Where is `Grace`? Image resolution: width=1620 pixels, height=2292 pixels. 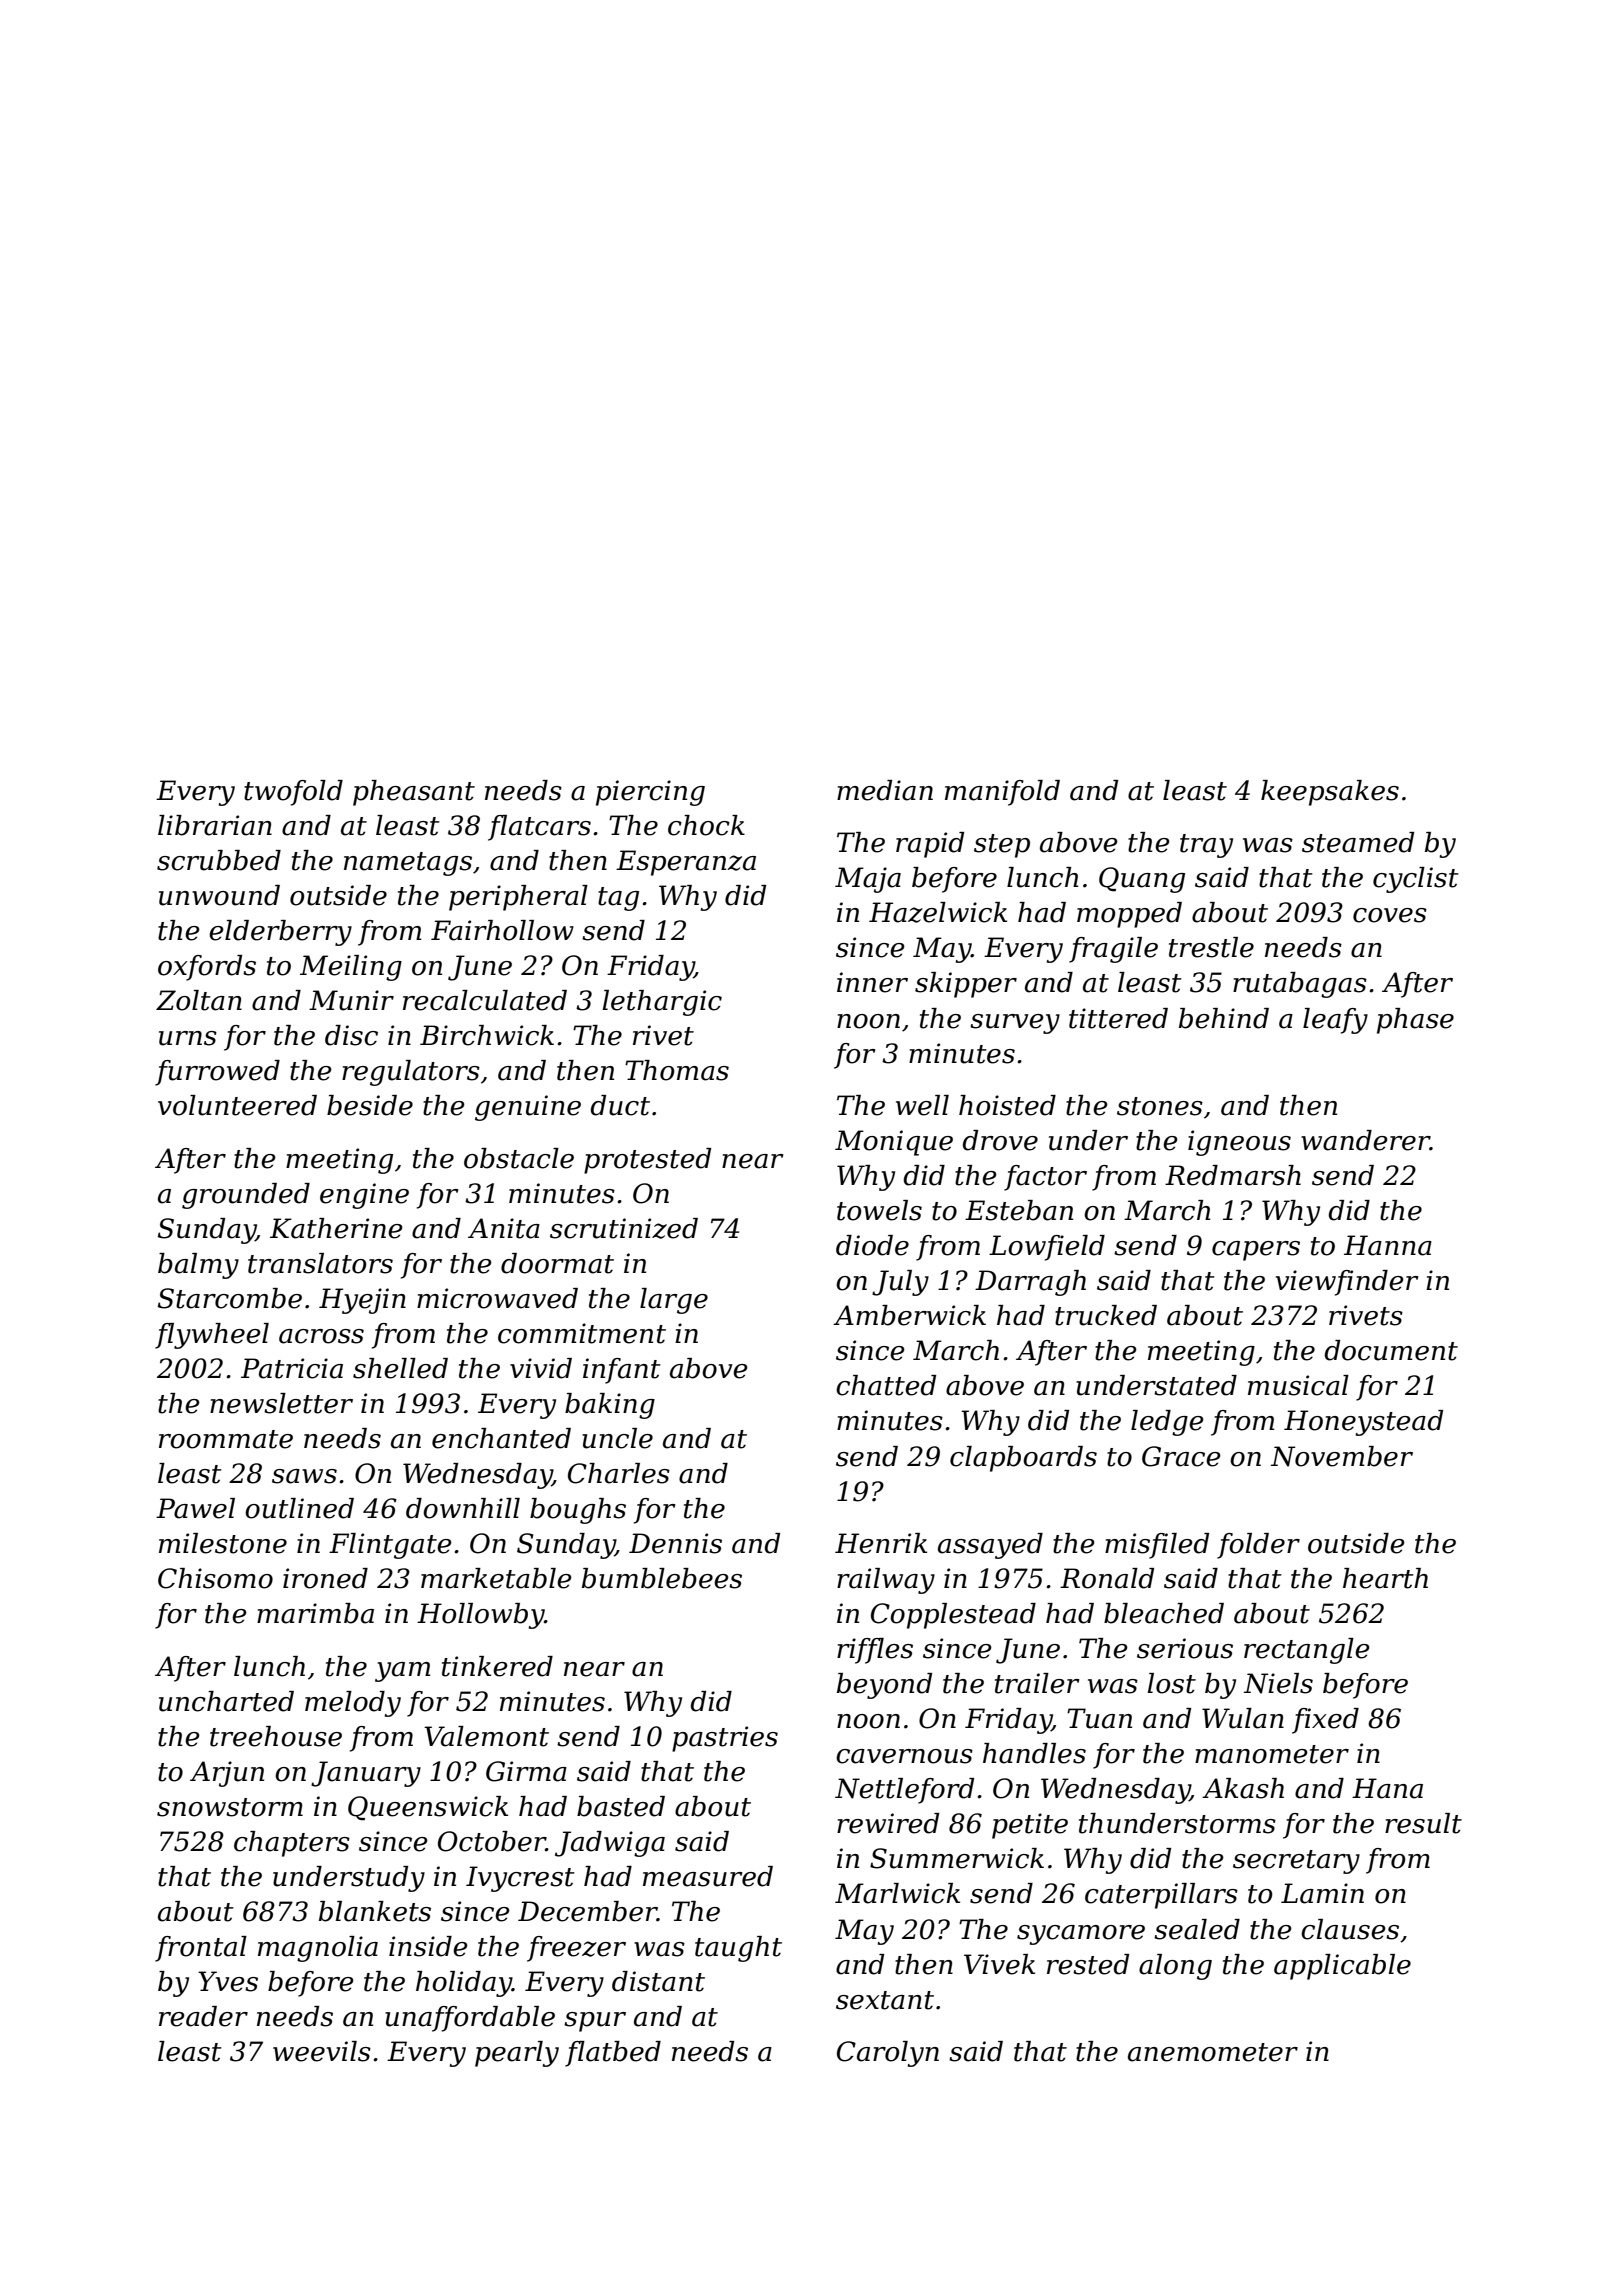
Grace is located at coordinates (1181, 1456).
